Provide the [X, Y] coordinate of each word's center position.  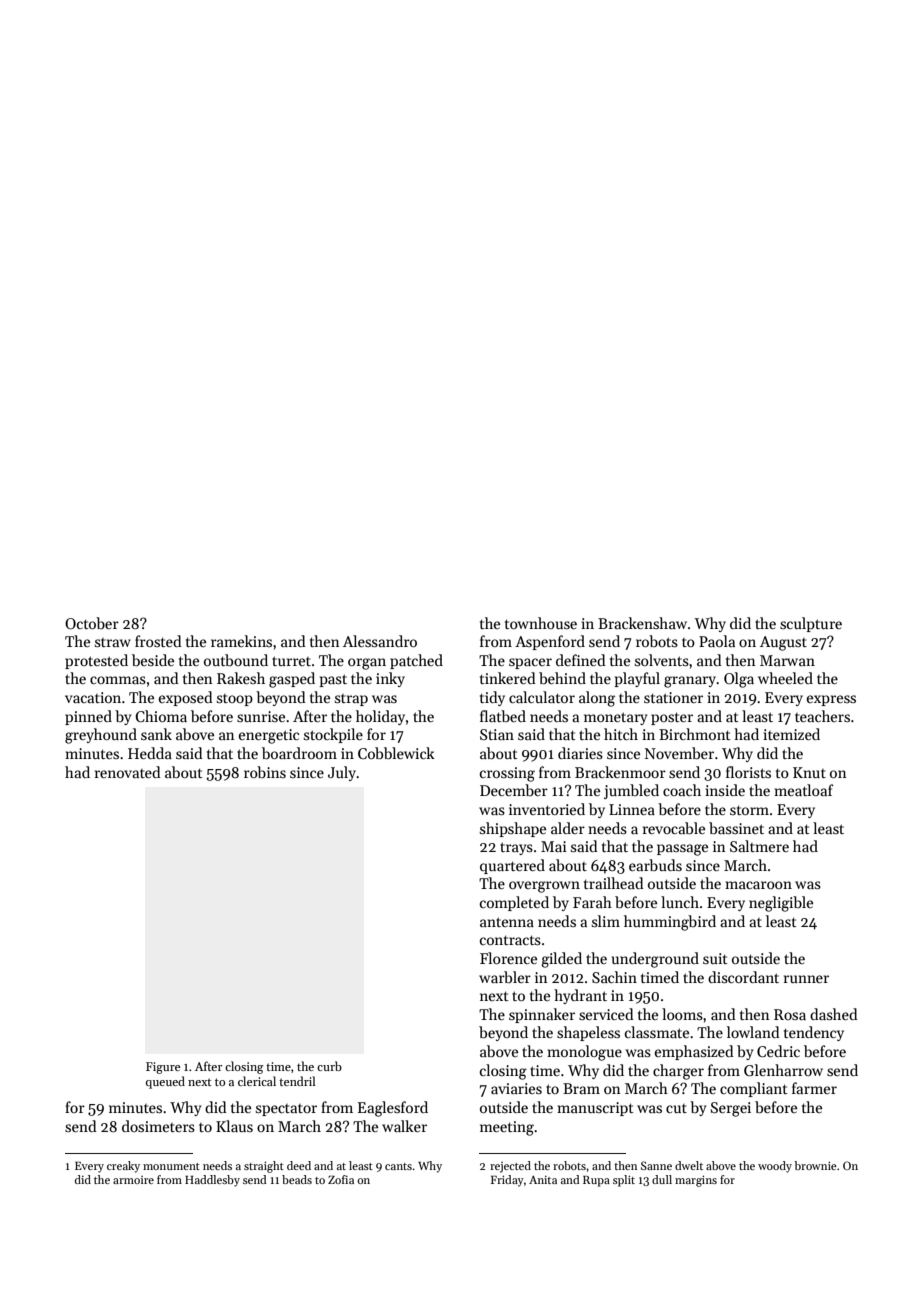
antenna [507, 922]
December [514, 790]
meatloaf [804, 790]
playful [637, 679]
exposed [186, 698]
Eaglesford [393, 1109]
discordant [743, 977]
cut [676, 1108]
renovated [128, 772]
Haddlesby [212, 1181]
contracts [510, 940]
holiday [380, 717]
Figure [163, 1068]
